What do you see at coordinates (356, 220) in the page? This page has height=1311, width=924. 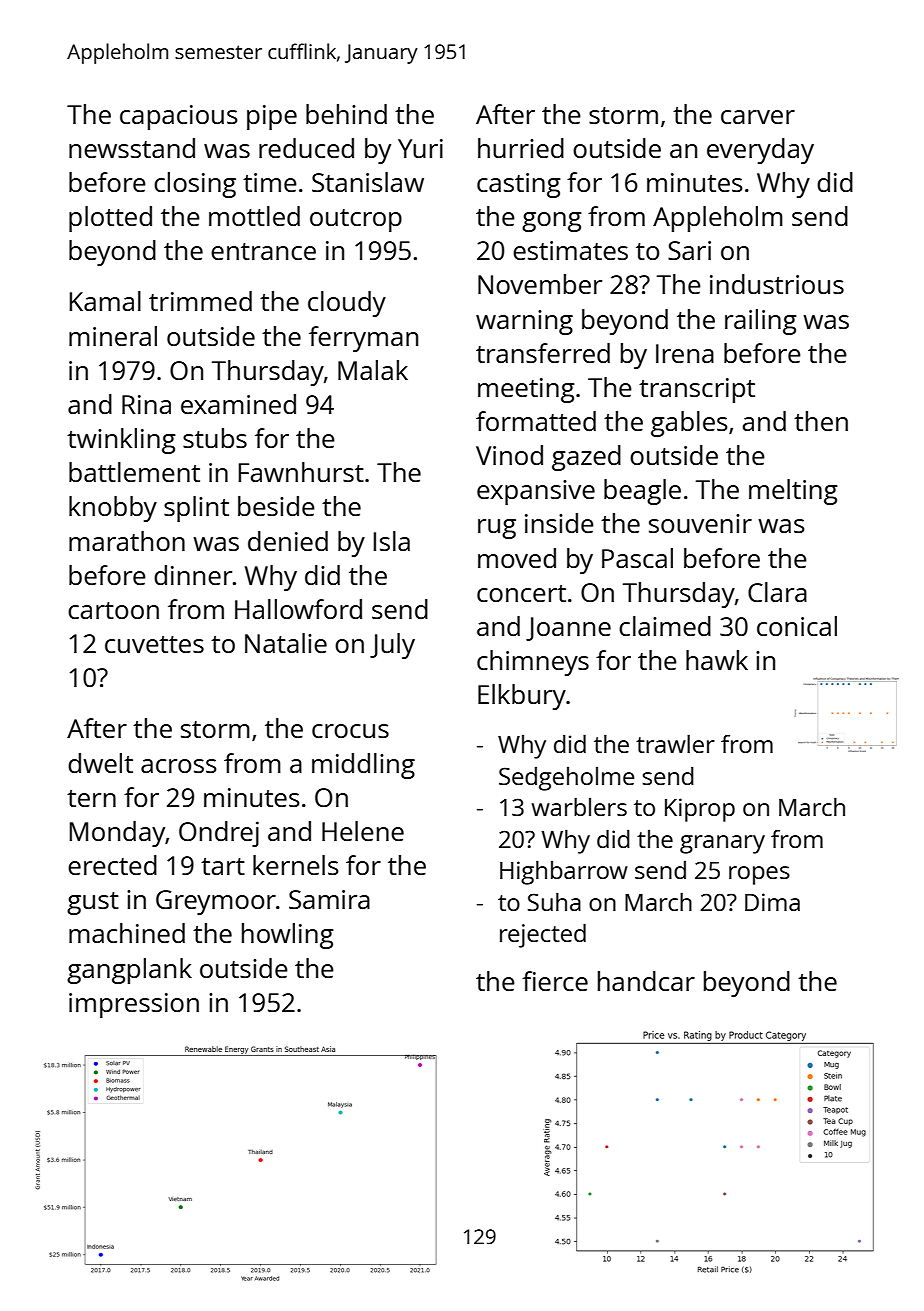 I see `outcrop` at bounding box center [356, 220].
